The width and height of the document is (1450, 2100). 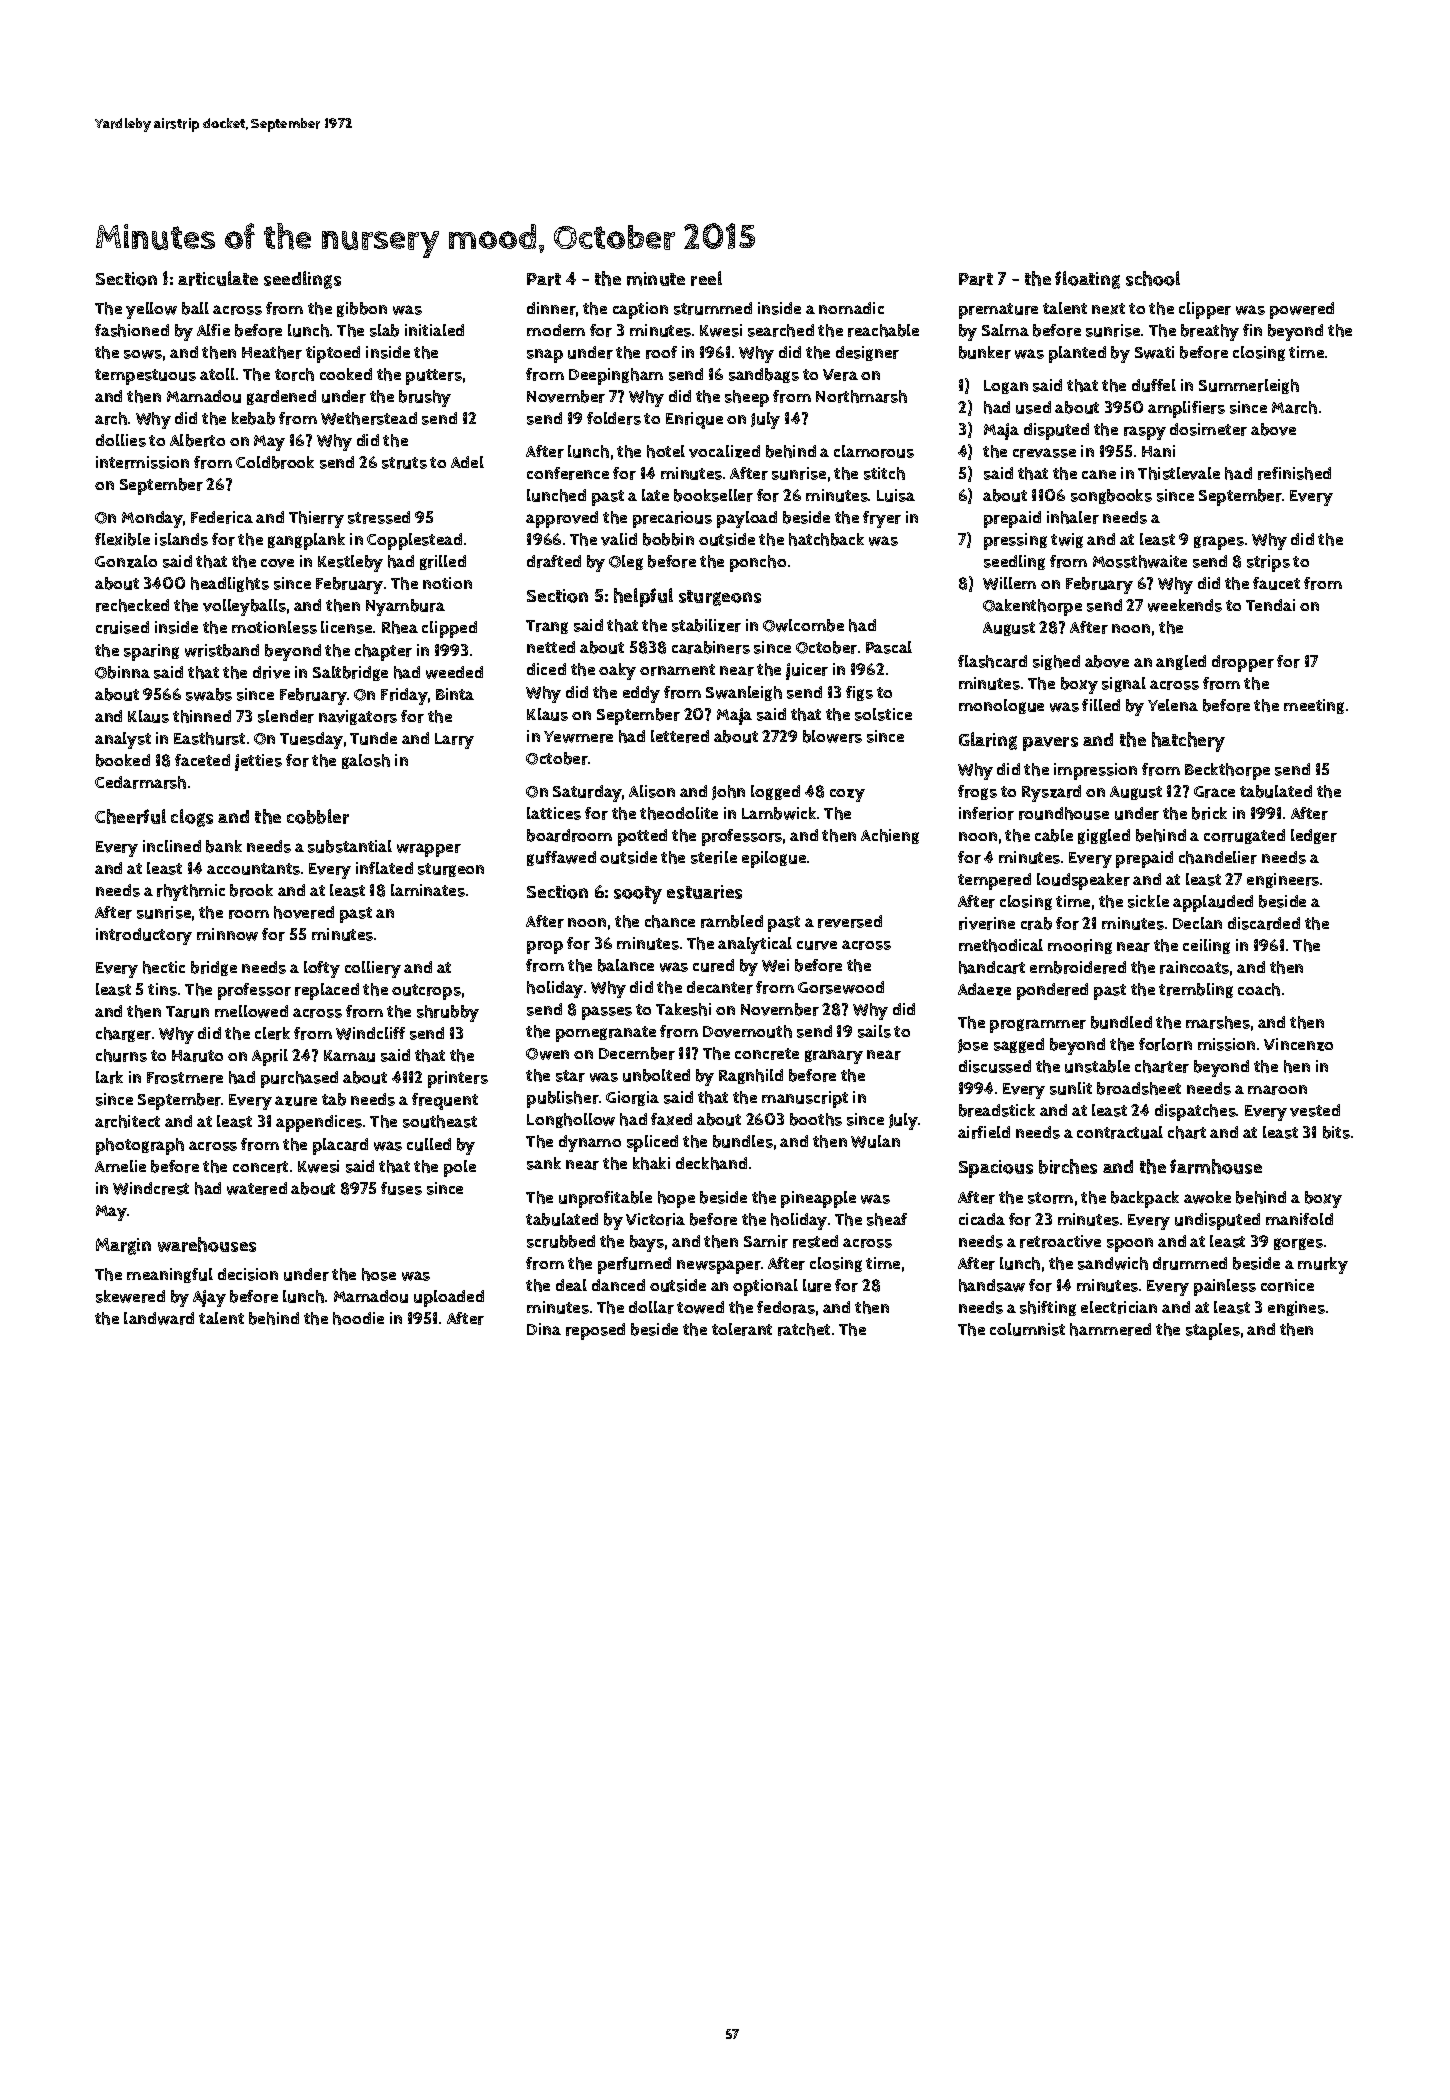 I want to click on accountants, so click(x=253, y=869).
